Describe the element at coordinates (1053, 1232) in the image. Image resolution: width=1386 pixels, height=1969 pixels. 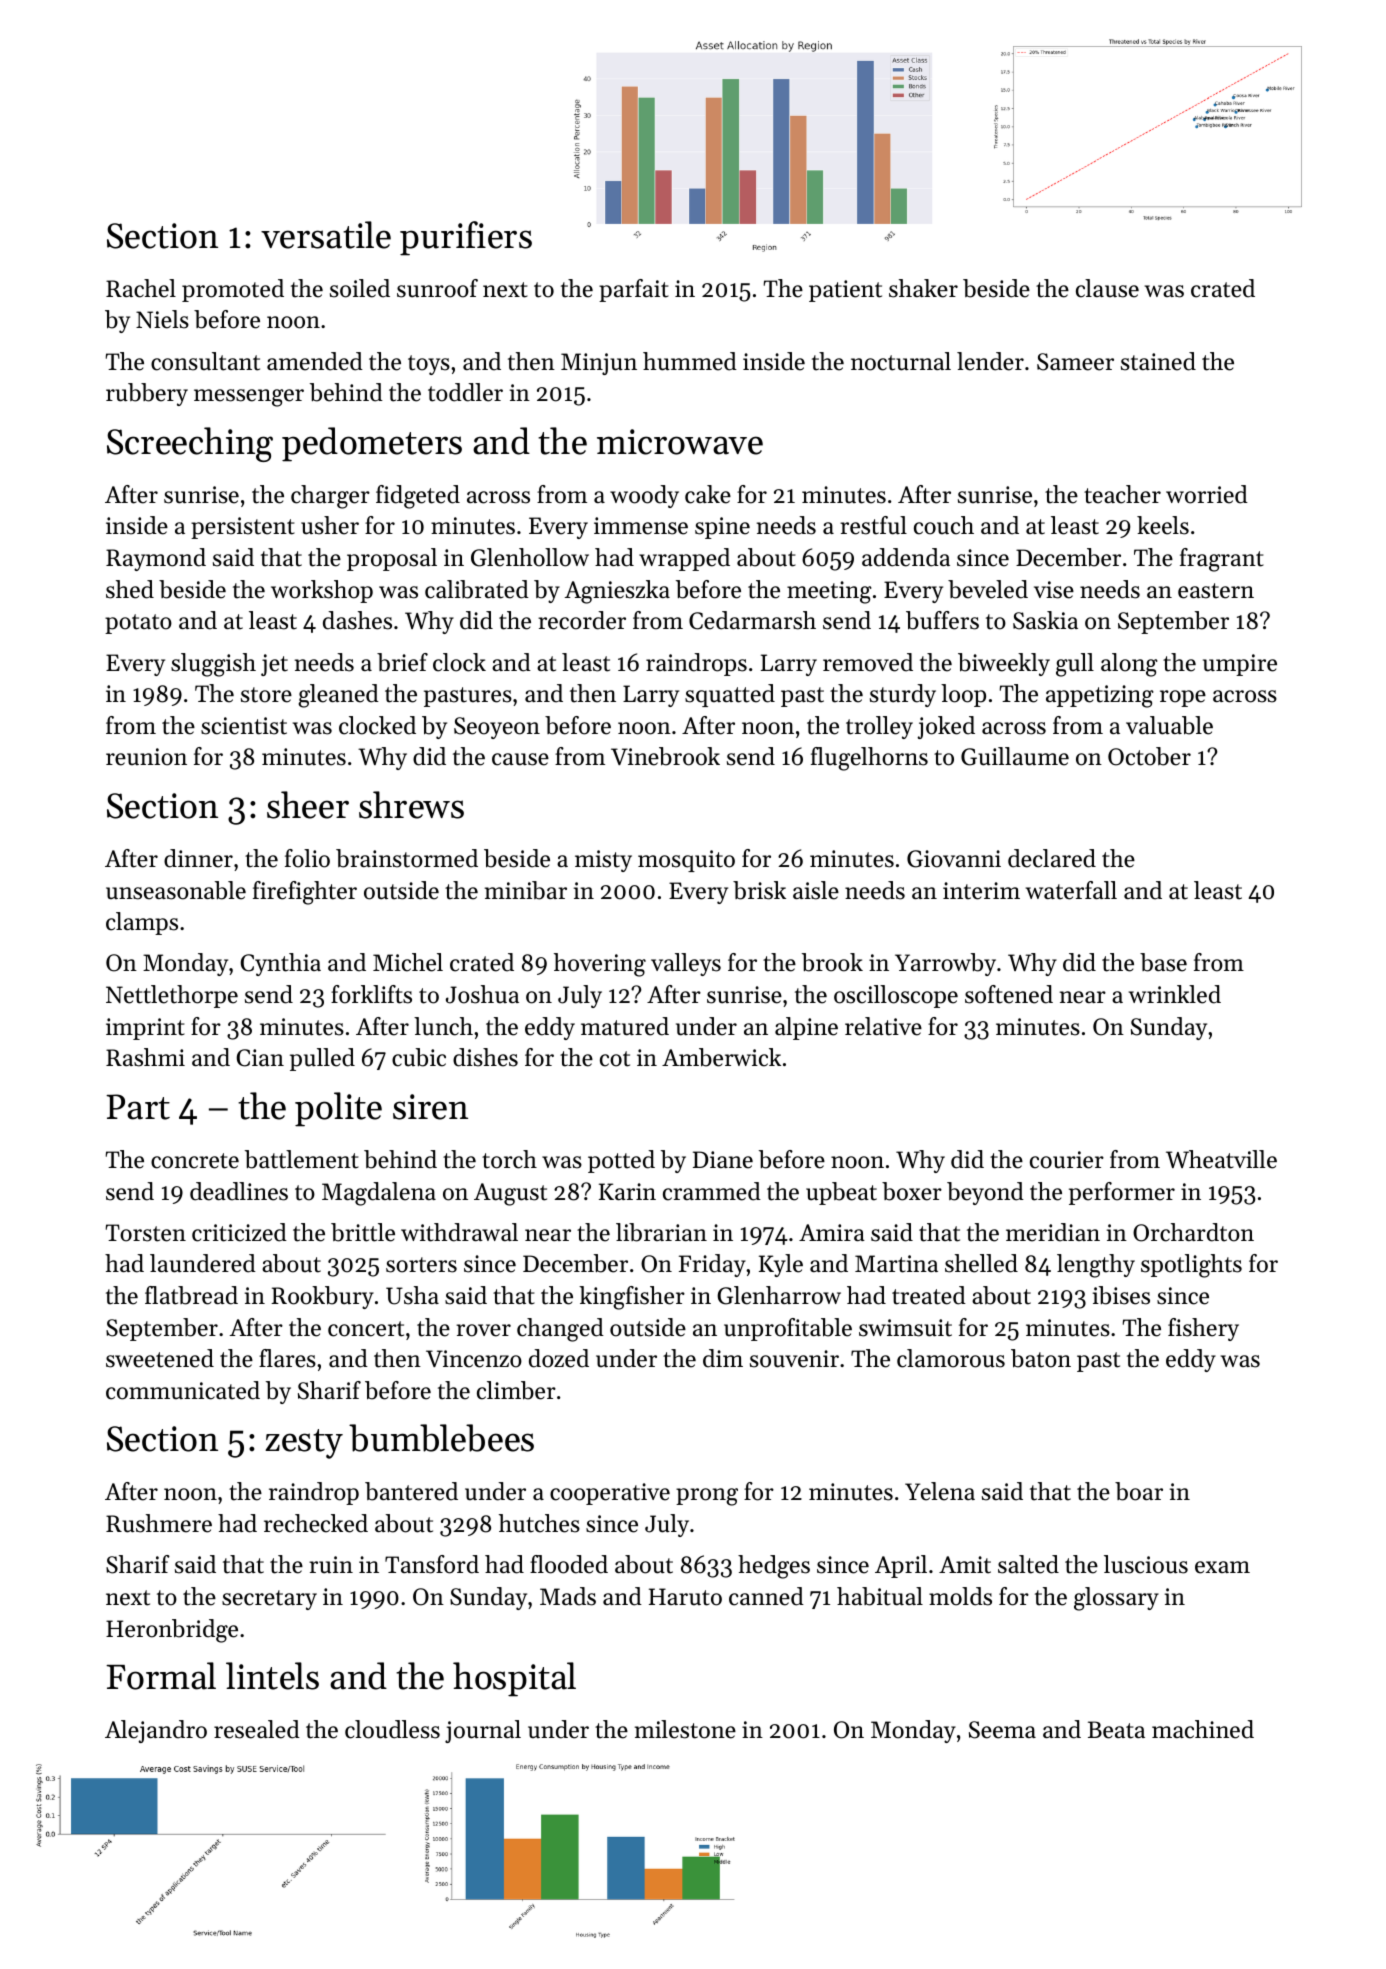
I see `meridian` at that location.
